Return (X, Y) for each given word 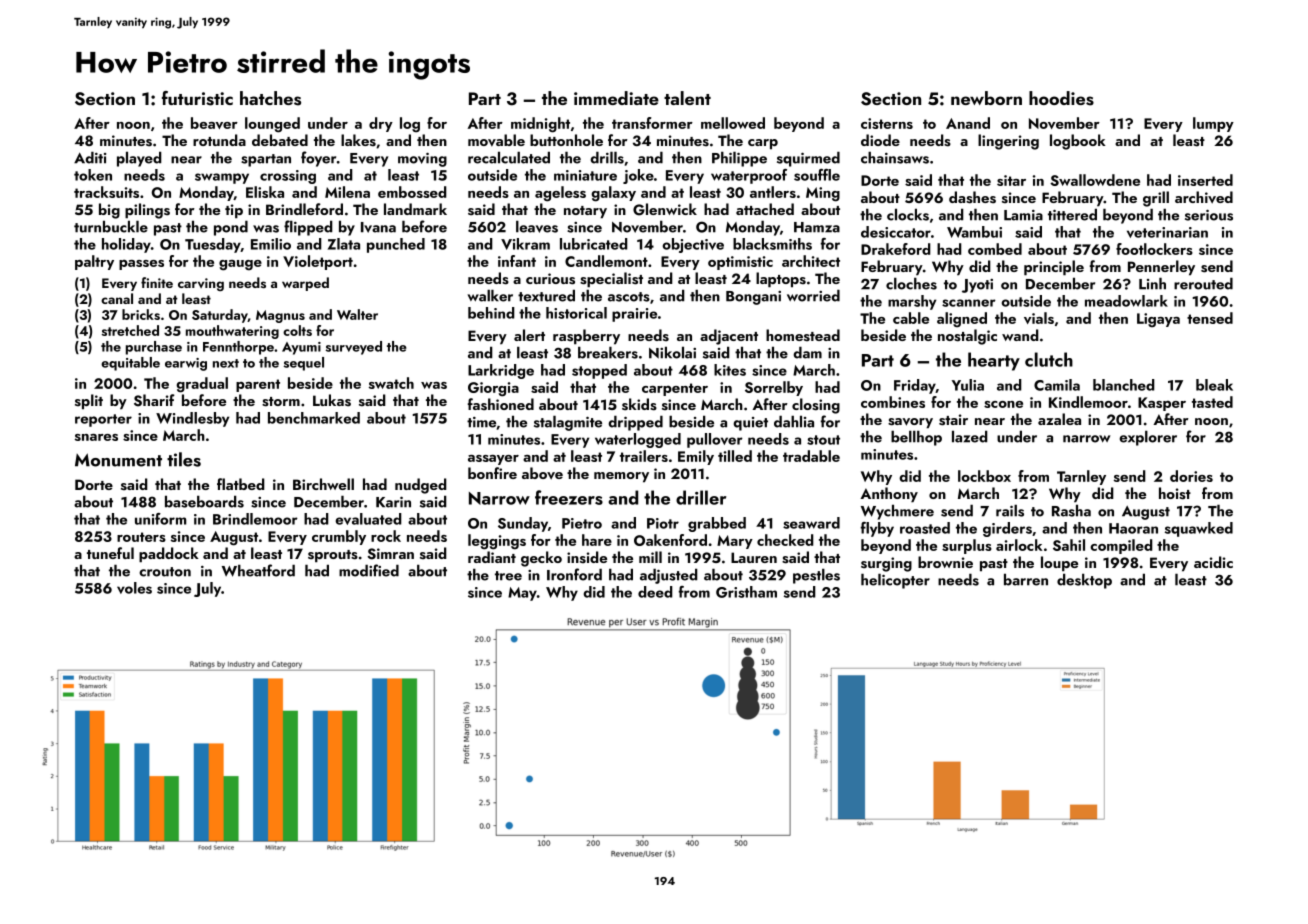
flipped (308, 228)
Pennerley (1161, 267)
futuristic (197, 98)
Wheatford (258, 570)
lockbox (984, 476)
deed (655, 592)
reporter (103, 420)
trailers (644, 456)
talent (687, 98)
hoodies (1061, 98)
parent (258, 385)
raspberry (586, 336)
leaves (537, 226)
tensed (1210, 318)
